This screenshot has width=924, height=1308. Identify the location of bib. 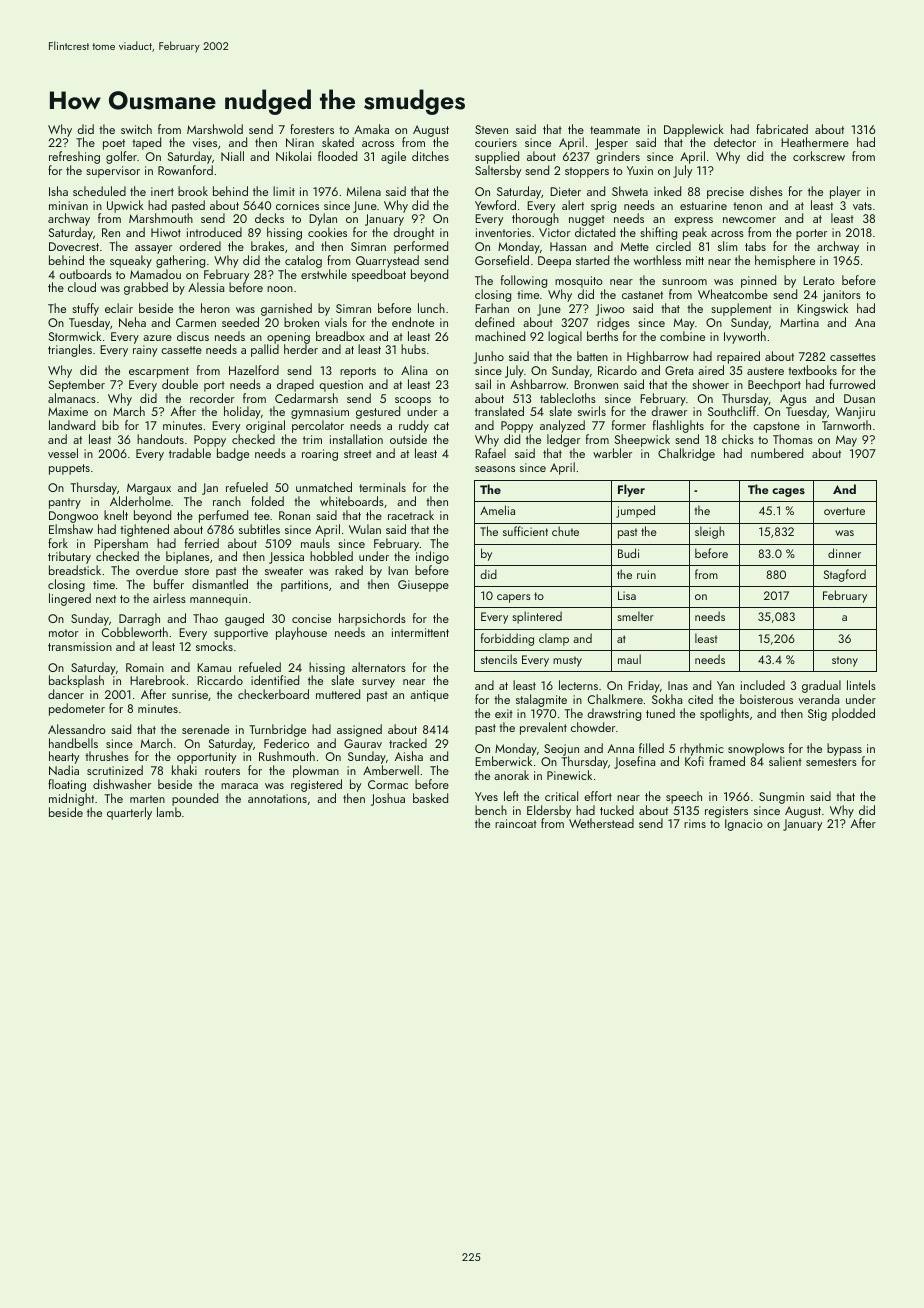
(110, 425).
